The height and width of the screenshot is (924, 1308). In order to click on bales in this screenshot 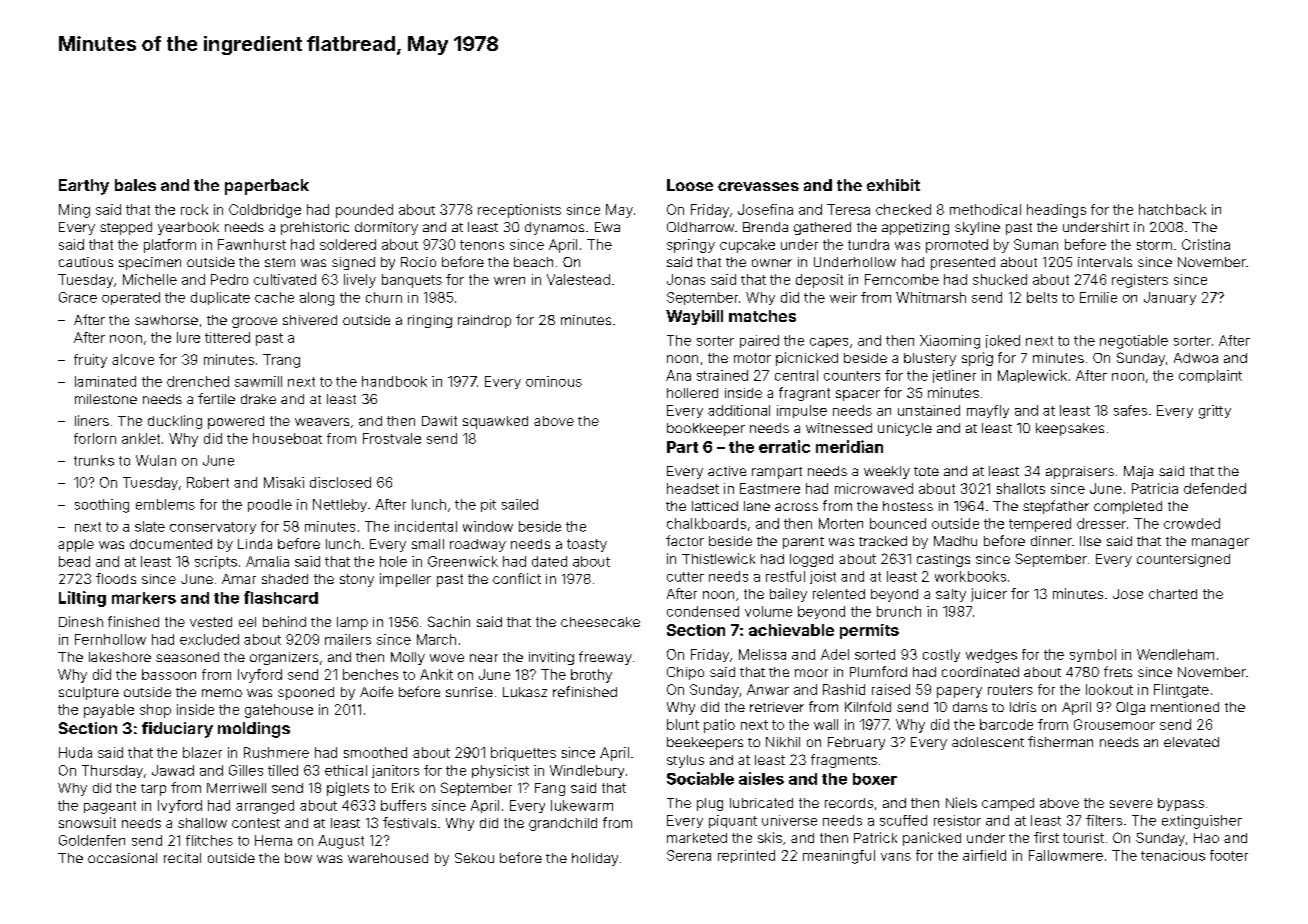, I will do `click(135, 185)`.
